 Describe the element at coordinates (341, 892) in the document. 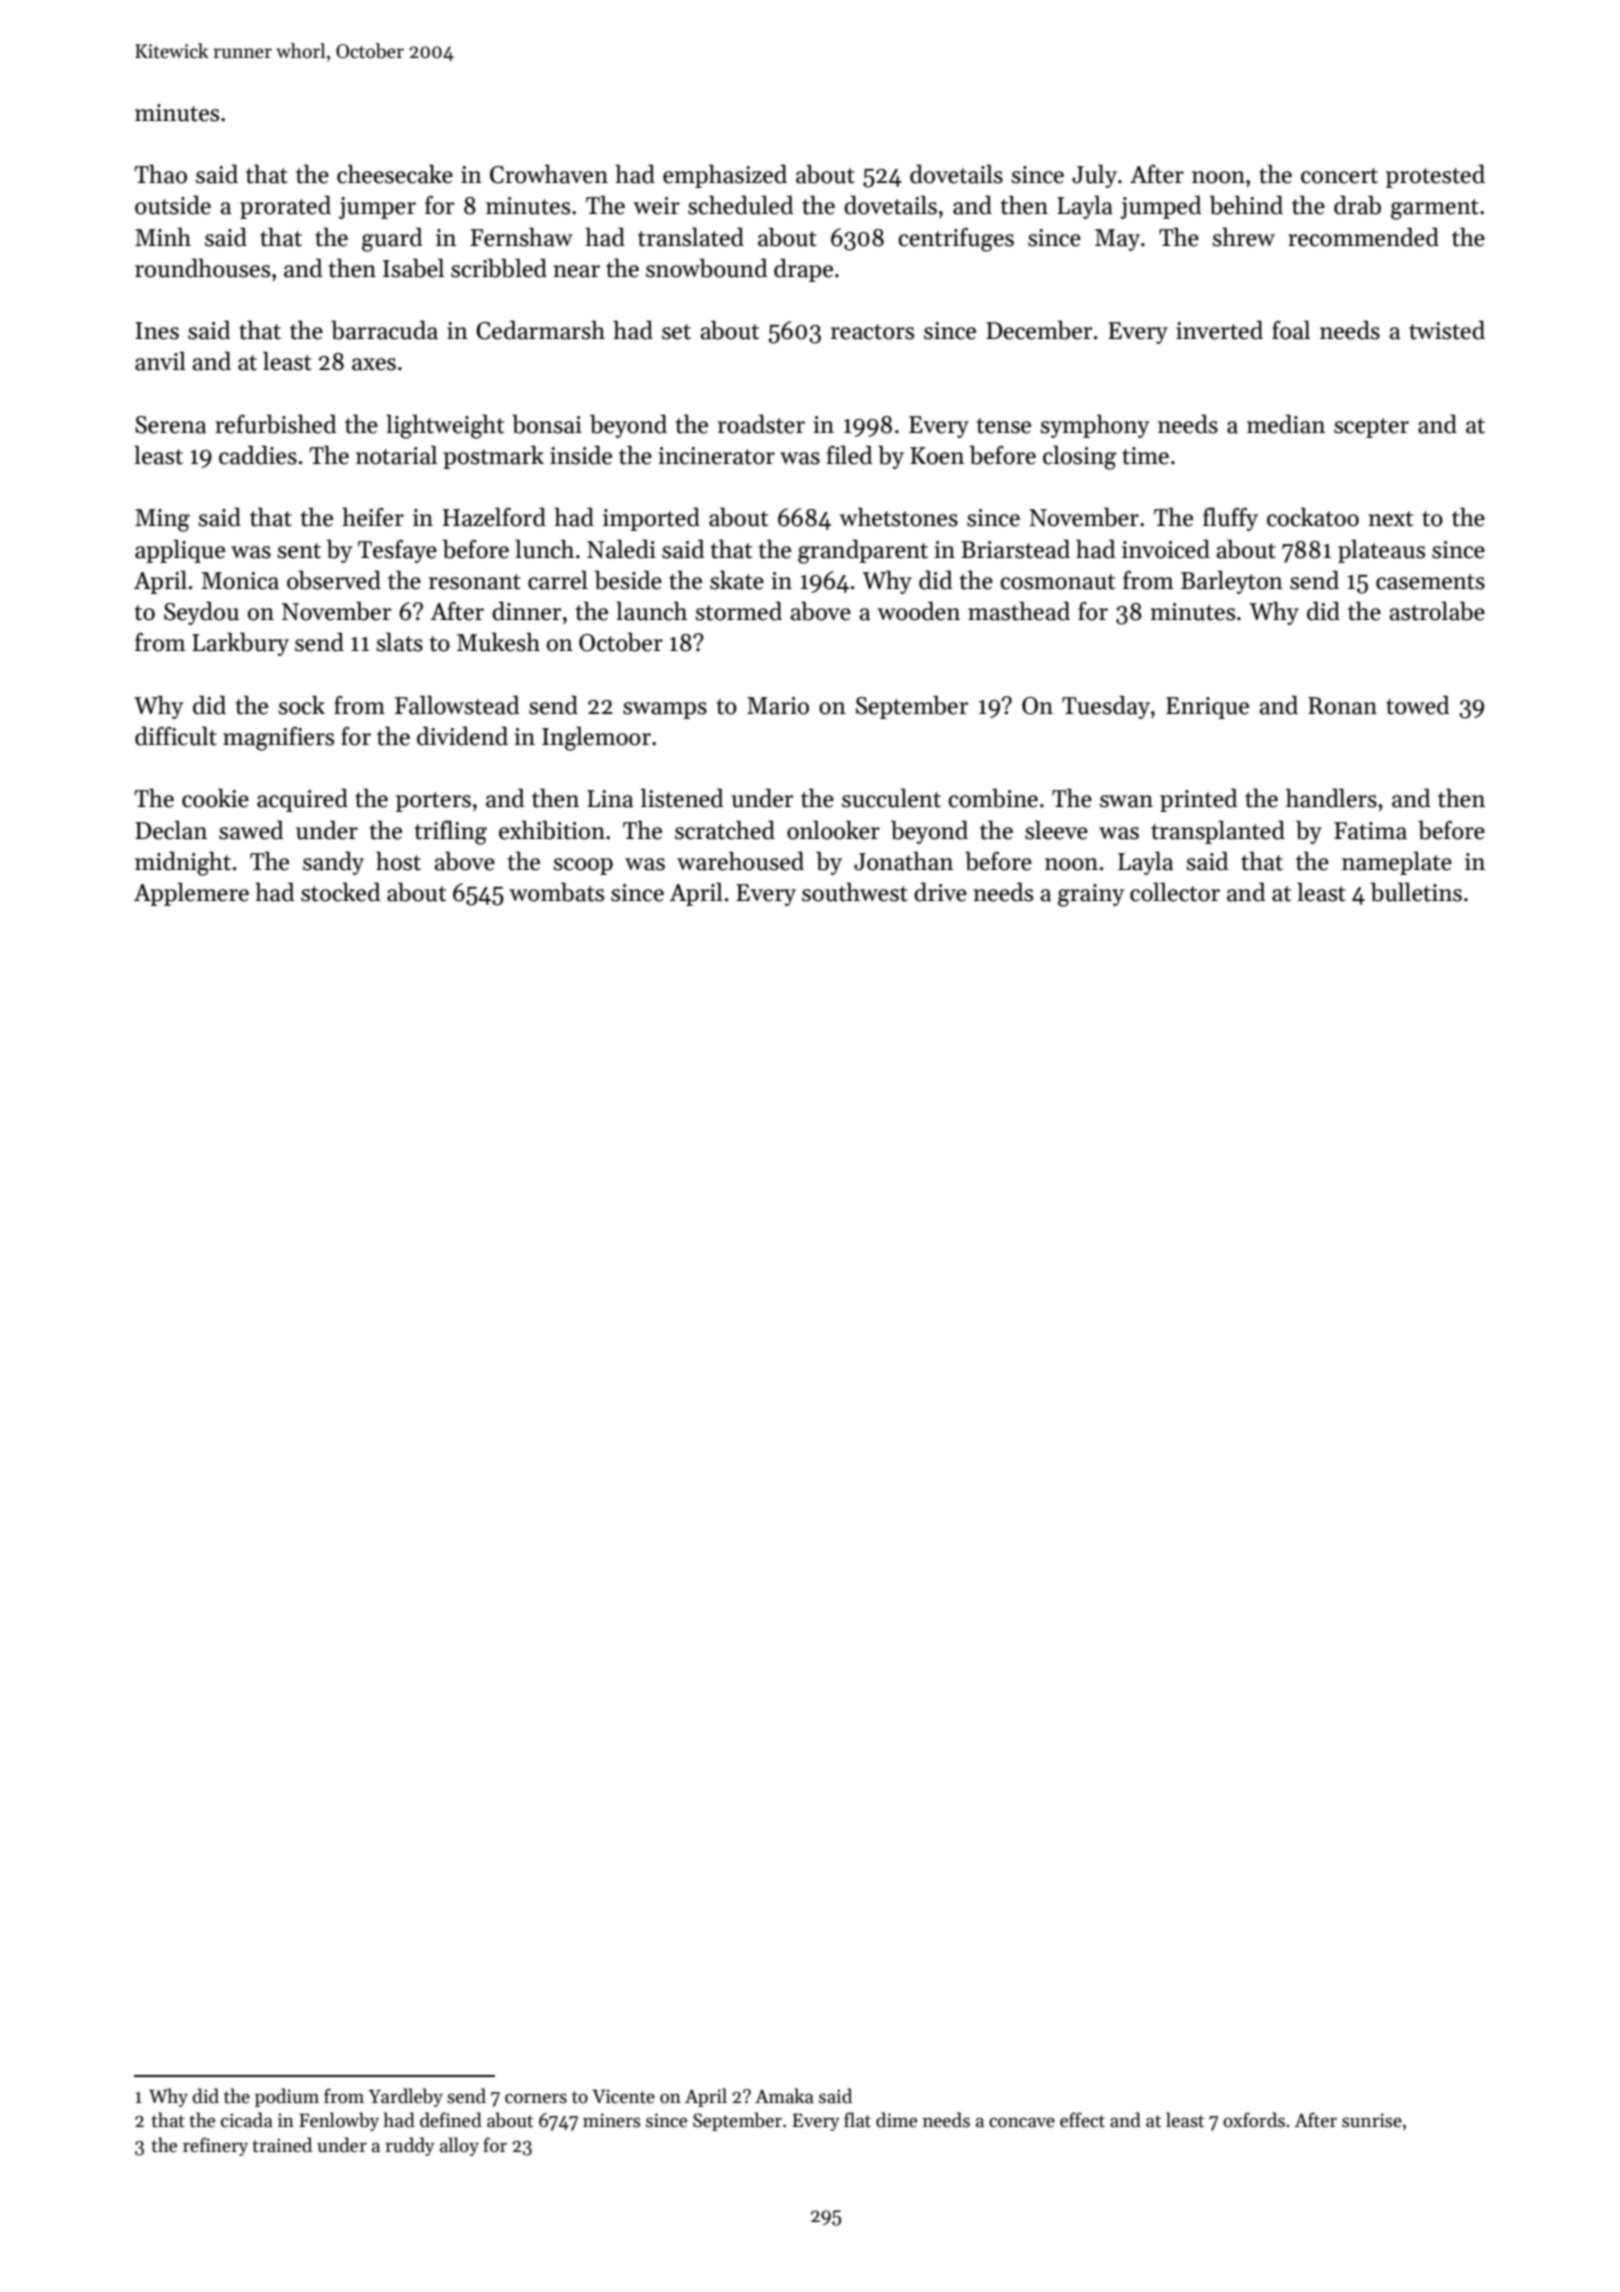

I see `stocked` at that location.
